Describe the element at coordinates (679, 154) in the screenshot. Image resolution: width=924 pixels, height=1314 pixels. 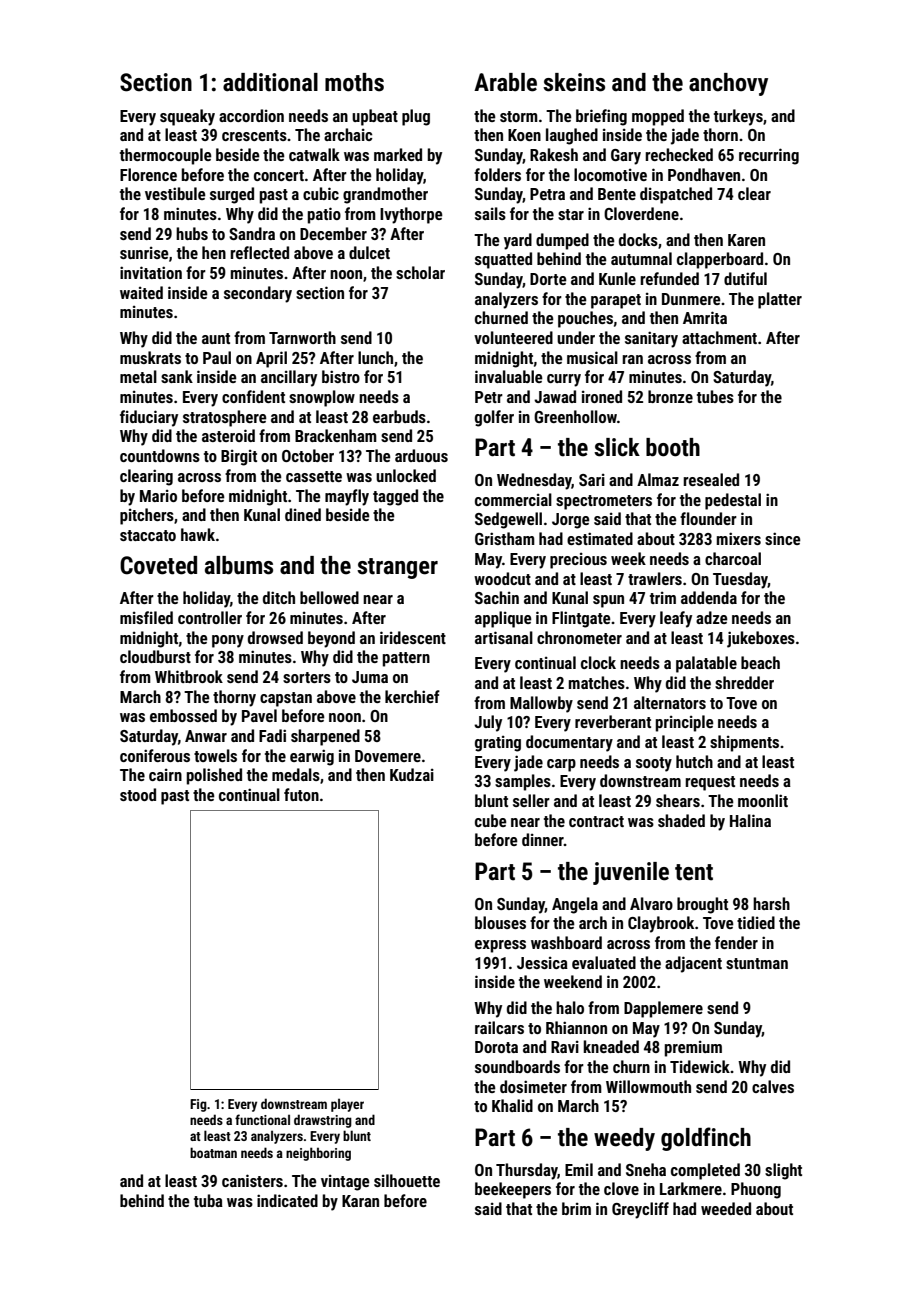
I see `rechecked` at that location.
